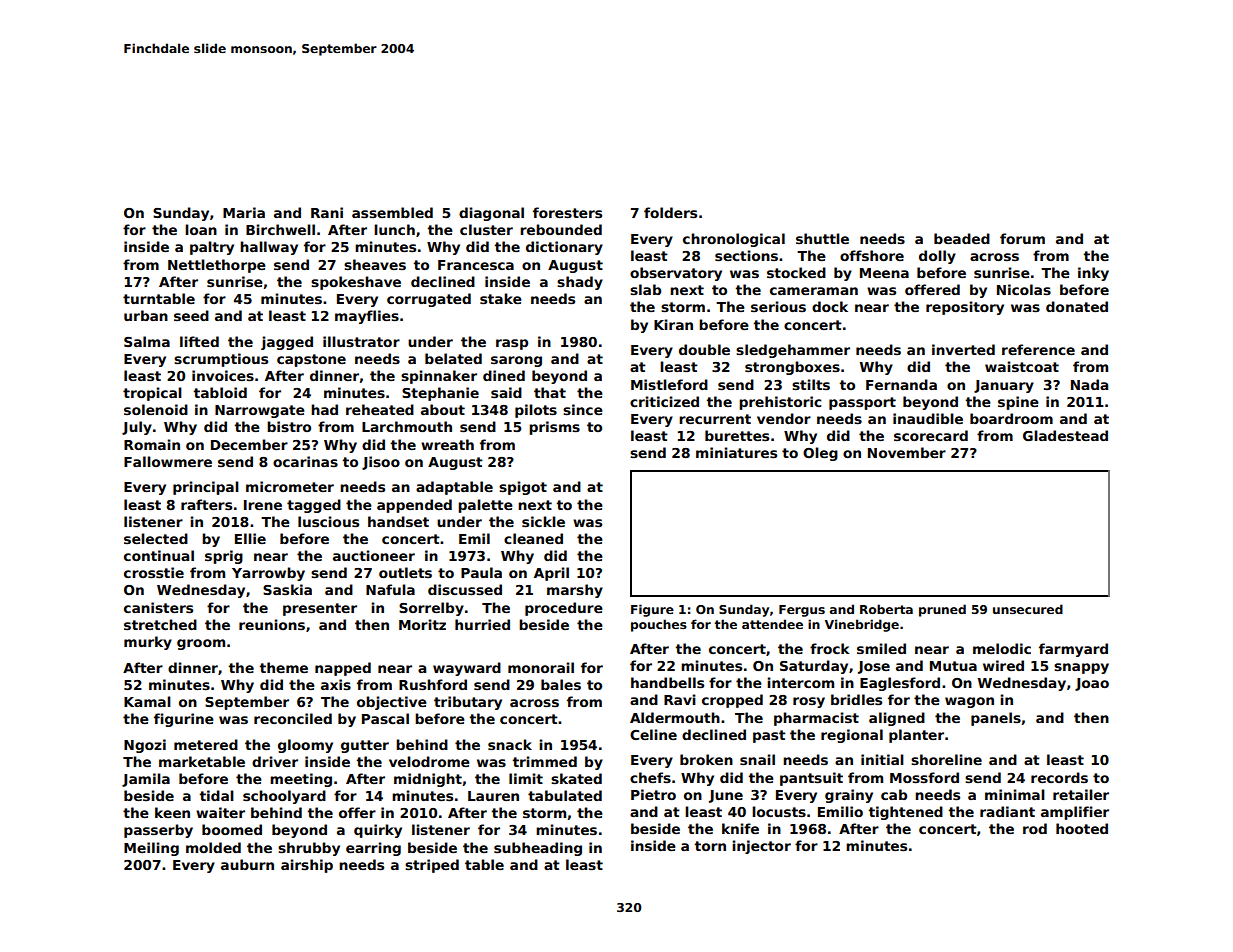 This document has width=1233, height=952. I want to click on farmyard, so click(1073, 650).
